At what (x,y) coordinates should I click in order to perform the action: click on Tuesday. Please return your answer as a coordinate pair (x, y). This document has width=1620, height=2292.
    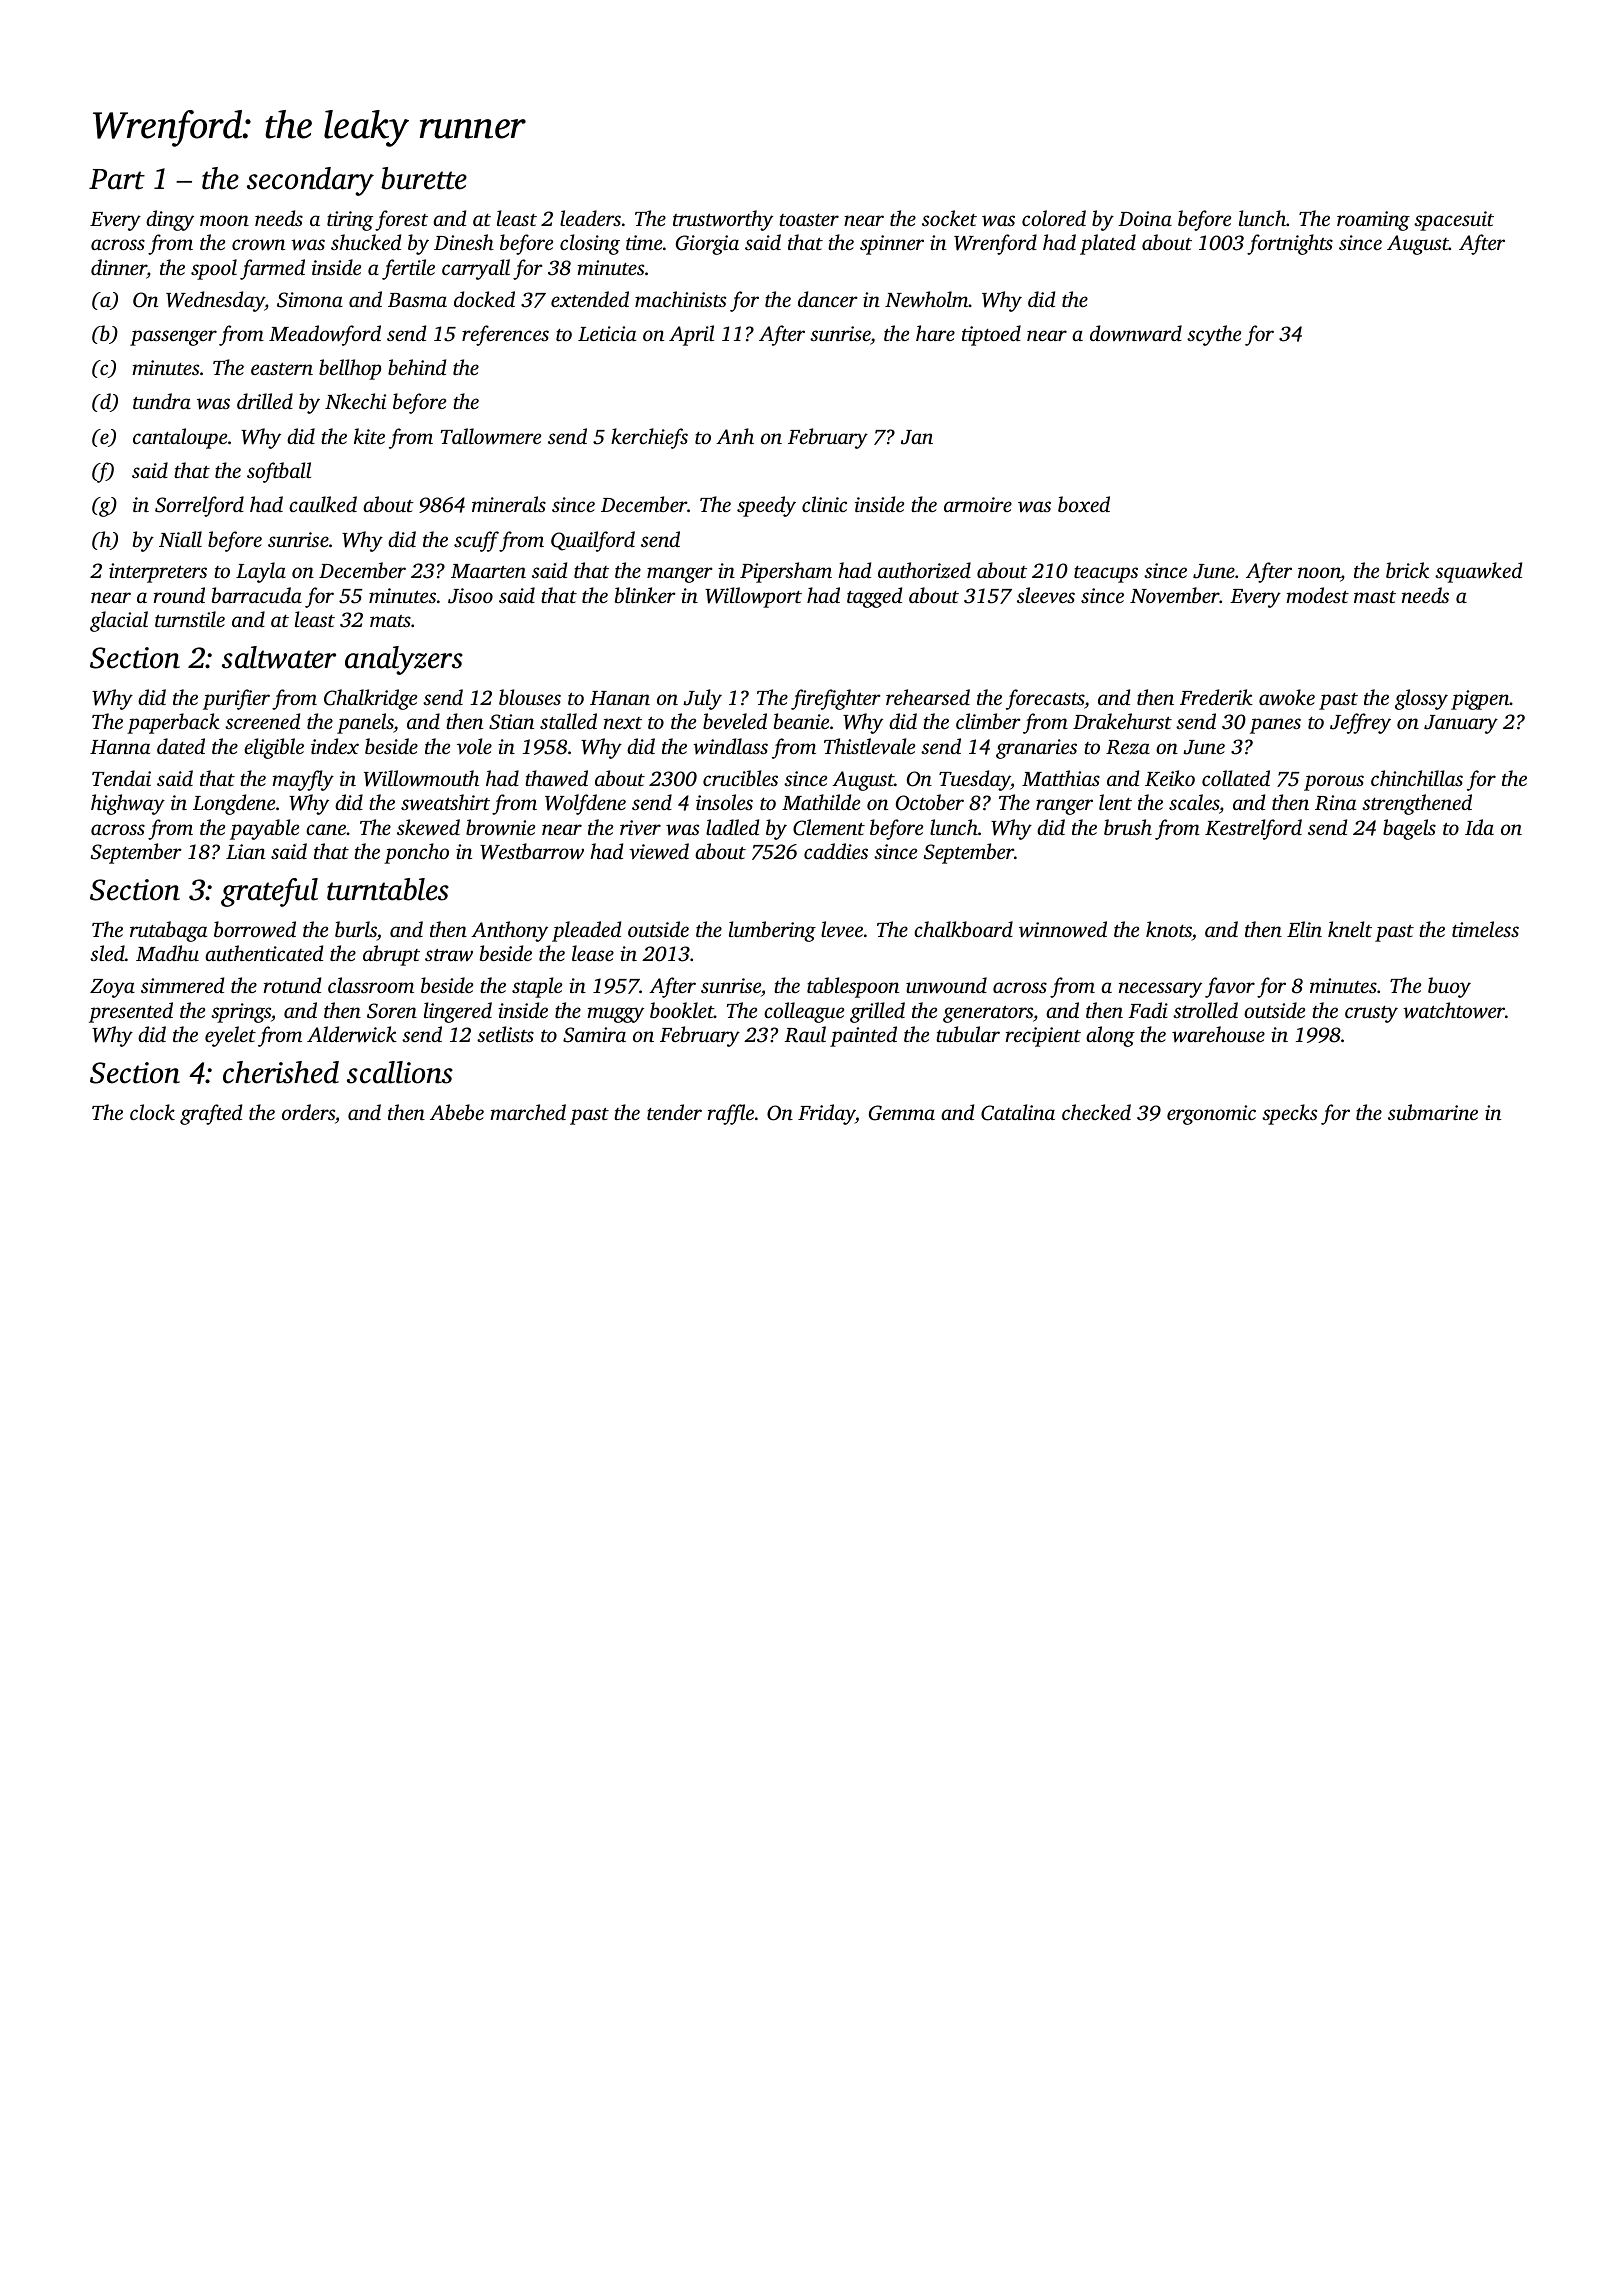
    Looking at the image, I should click on (975, 780).
